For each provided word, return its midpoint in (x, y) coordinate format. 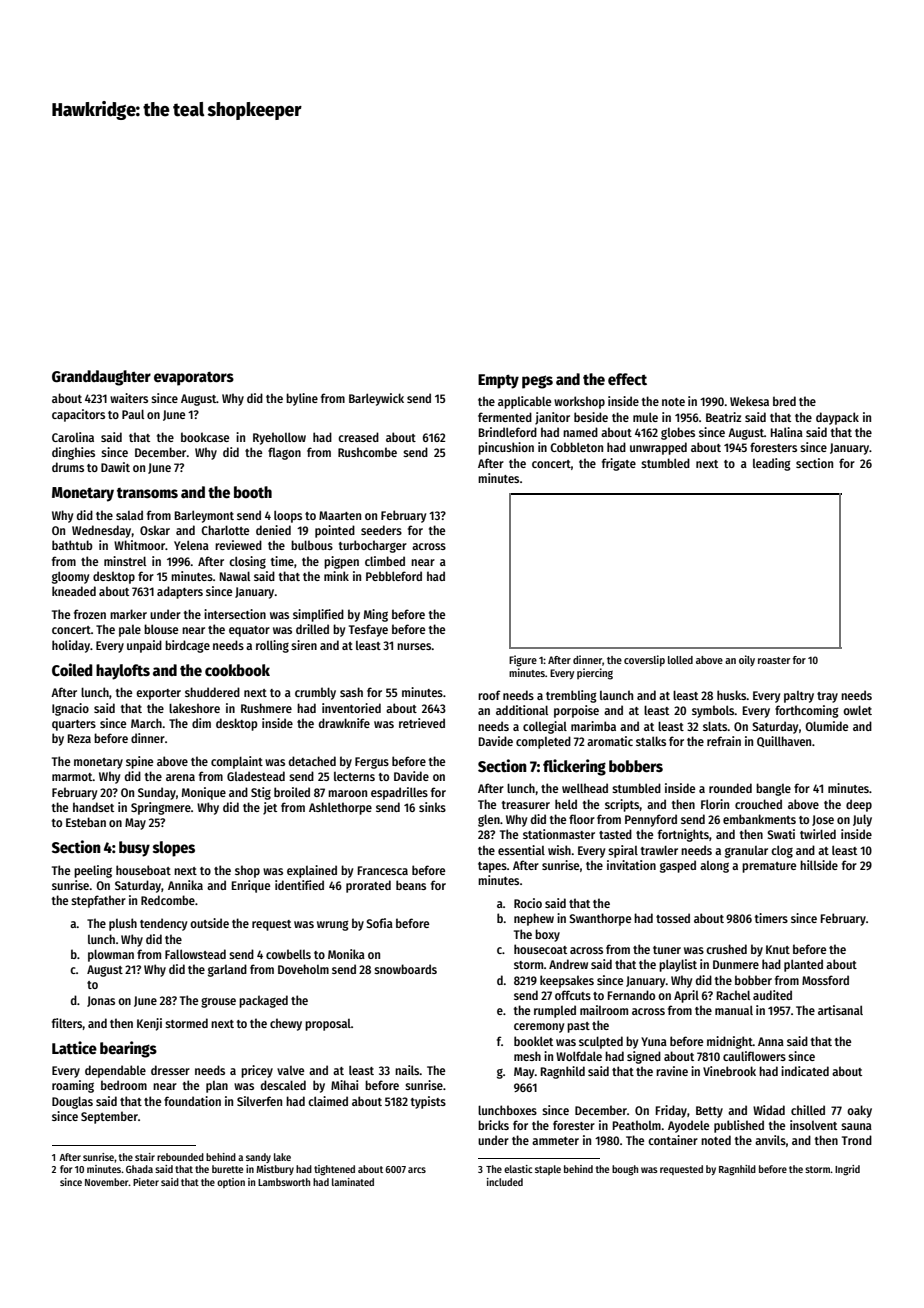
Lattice (74, 1047)
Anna (771, 1041)
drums (68, 467)
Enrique (251, 886)
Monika (346, 954)
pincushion (506, 448)
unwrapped (658, 448)
